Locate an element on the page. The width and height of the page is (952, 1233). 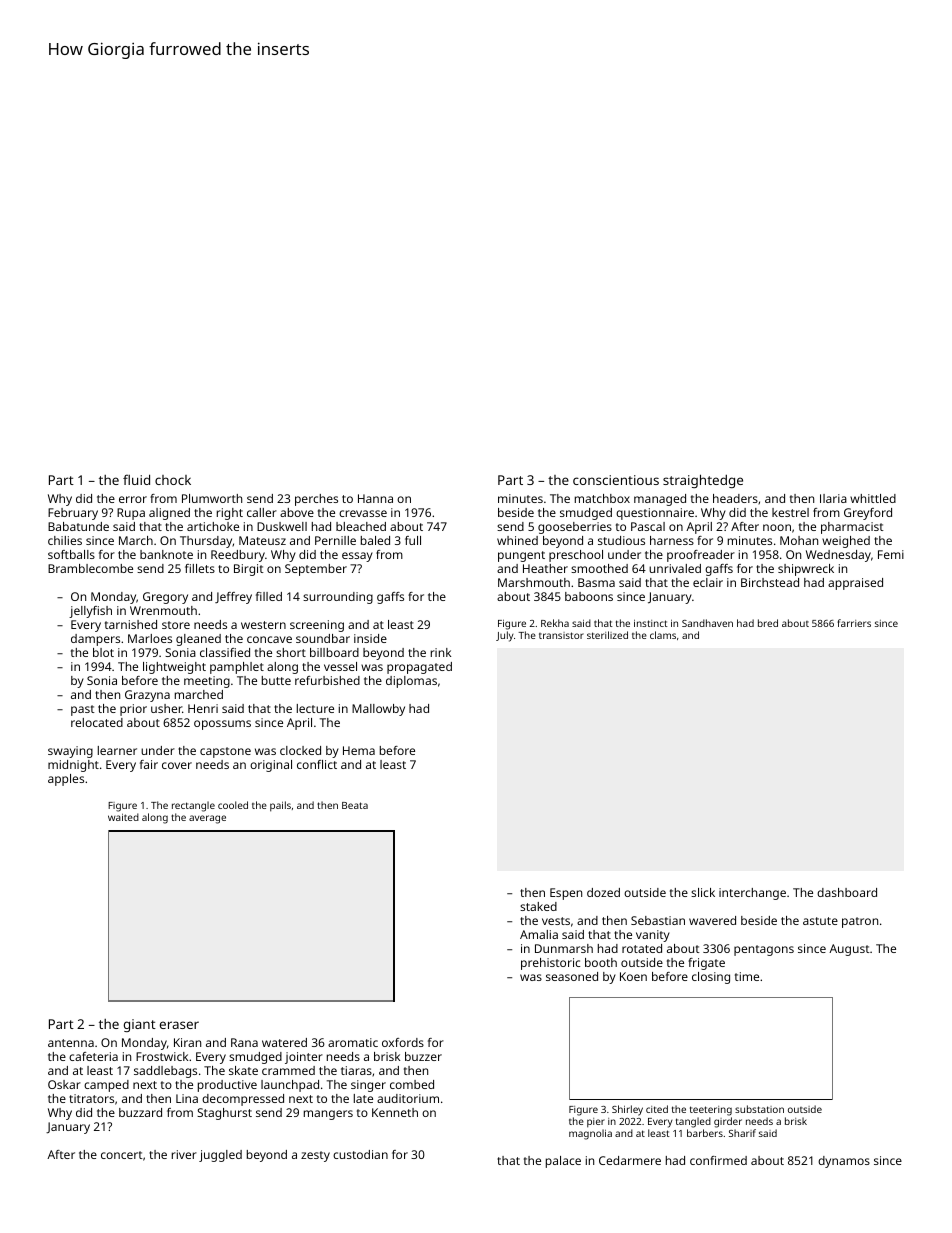
average is located at coordinates (207, 819).
